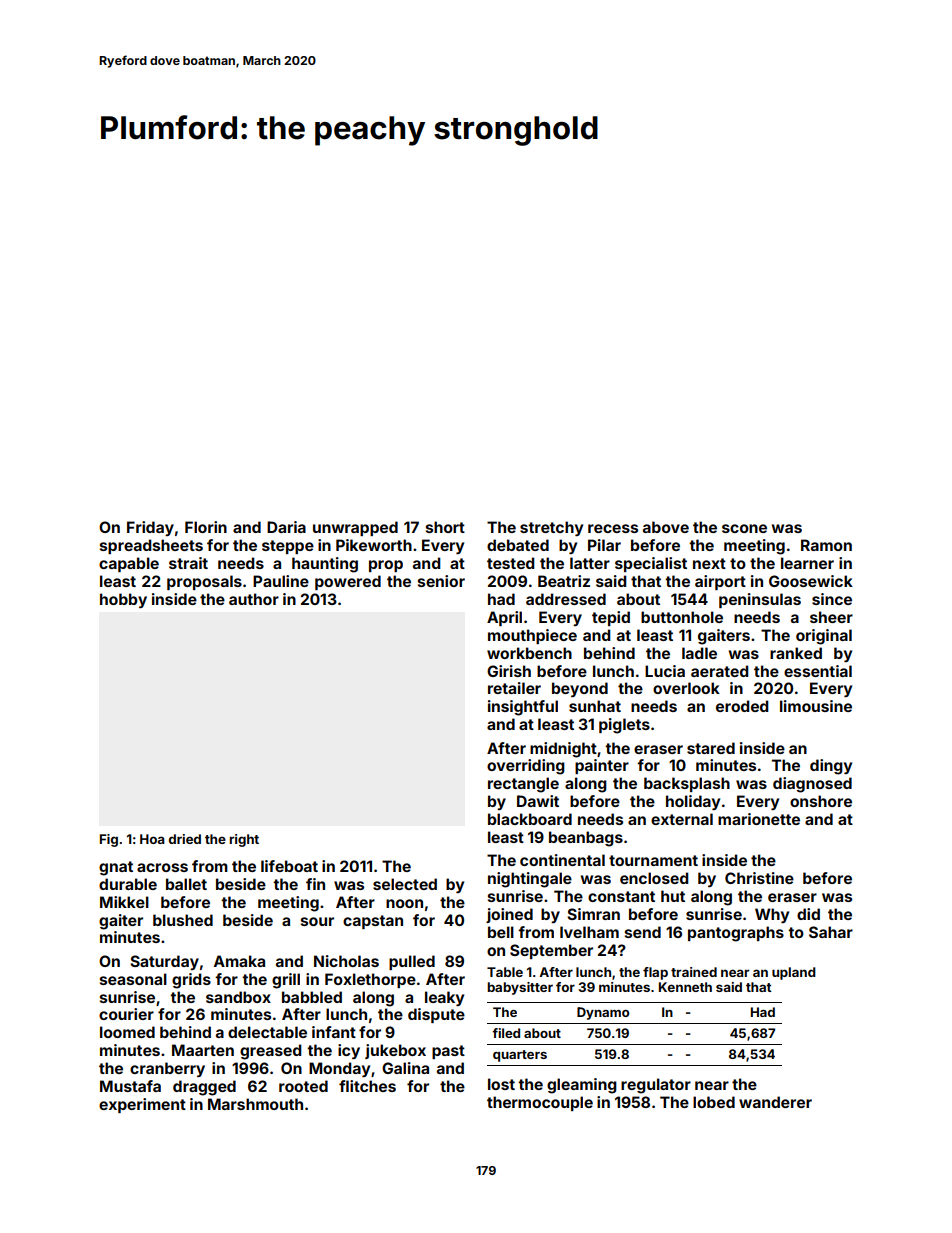 The width and height of the page is (952, 1233). Describe the element at coordinates (504, 618) in the page. I see `April` at that location.
